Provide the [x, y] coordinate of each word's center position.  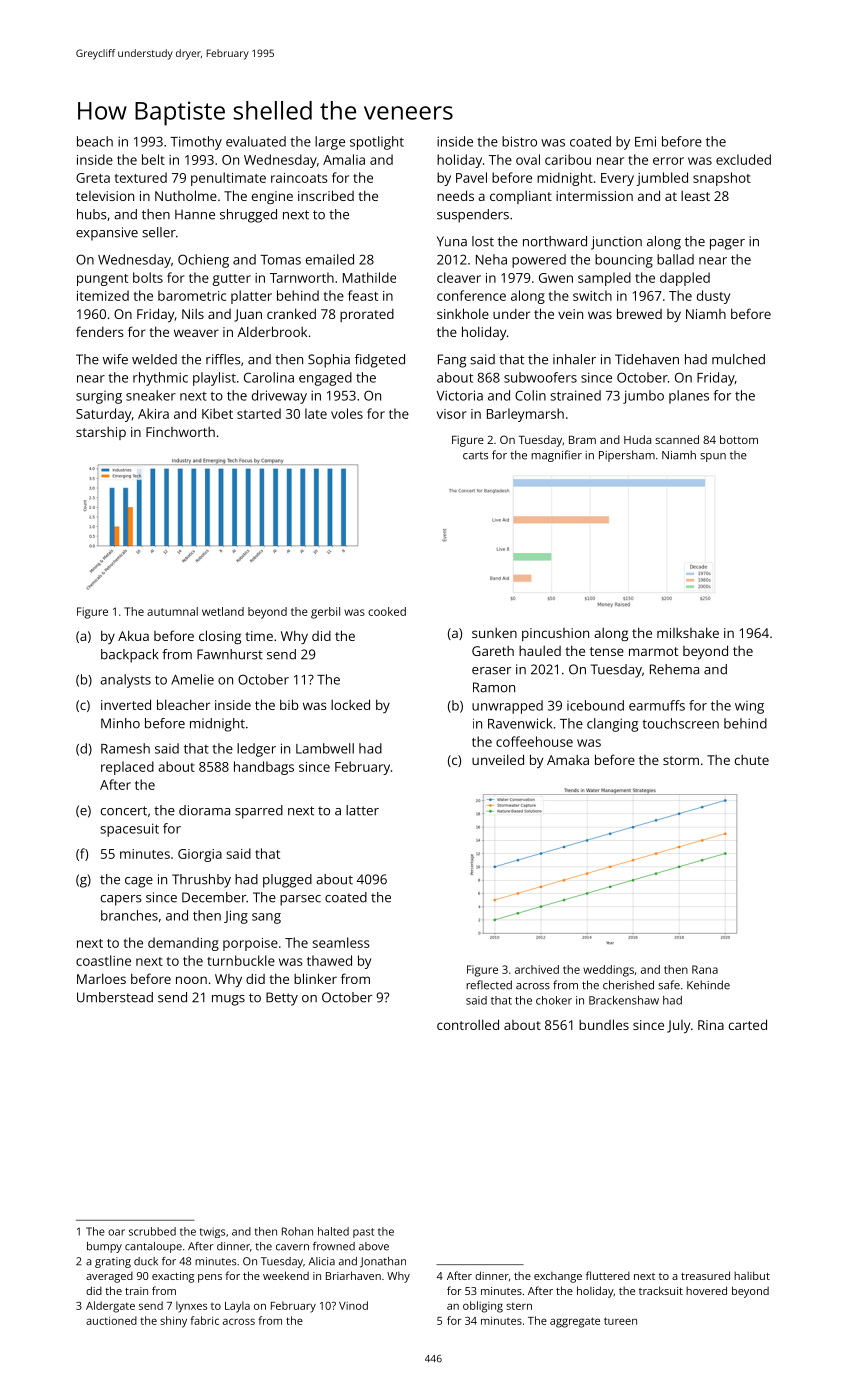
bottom [739, 439]
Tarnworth [302, 277]
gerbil [325, 613]
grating [113, 1262]
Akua [133, 635]
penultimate [228, 179]
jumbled [662, 179]
